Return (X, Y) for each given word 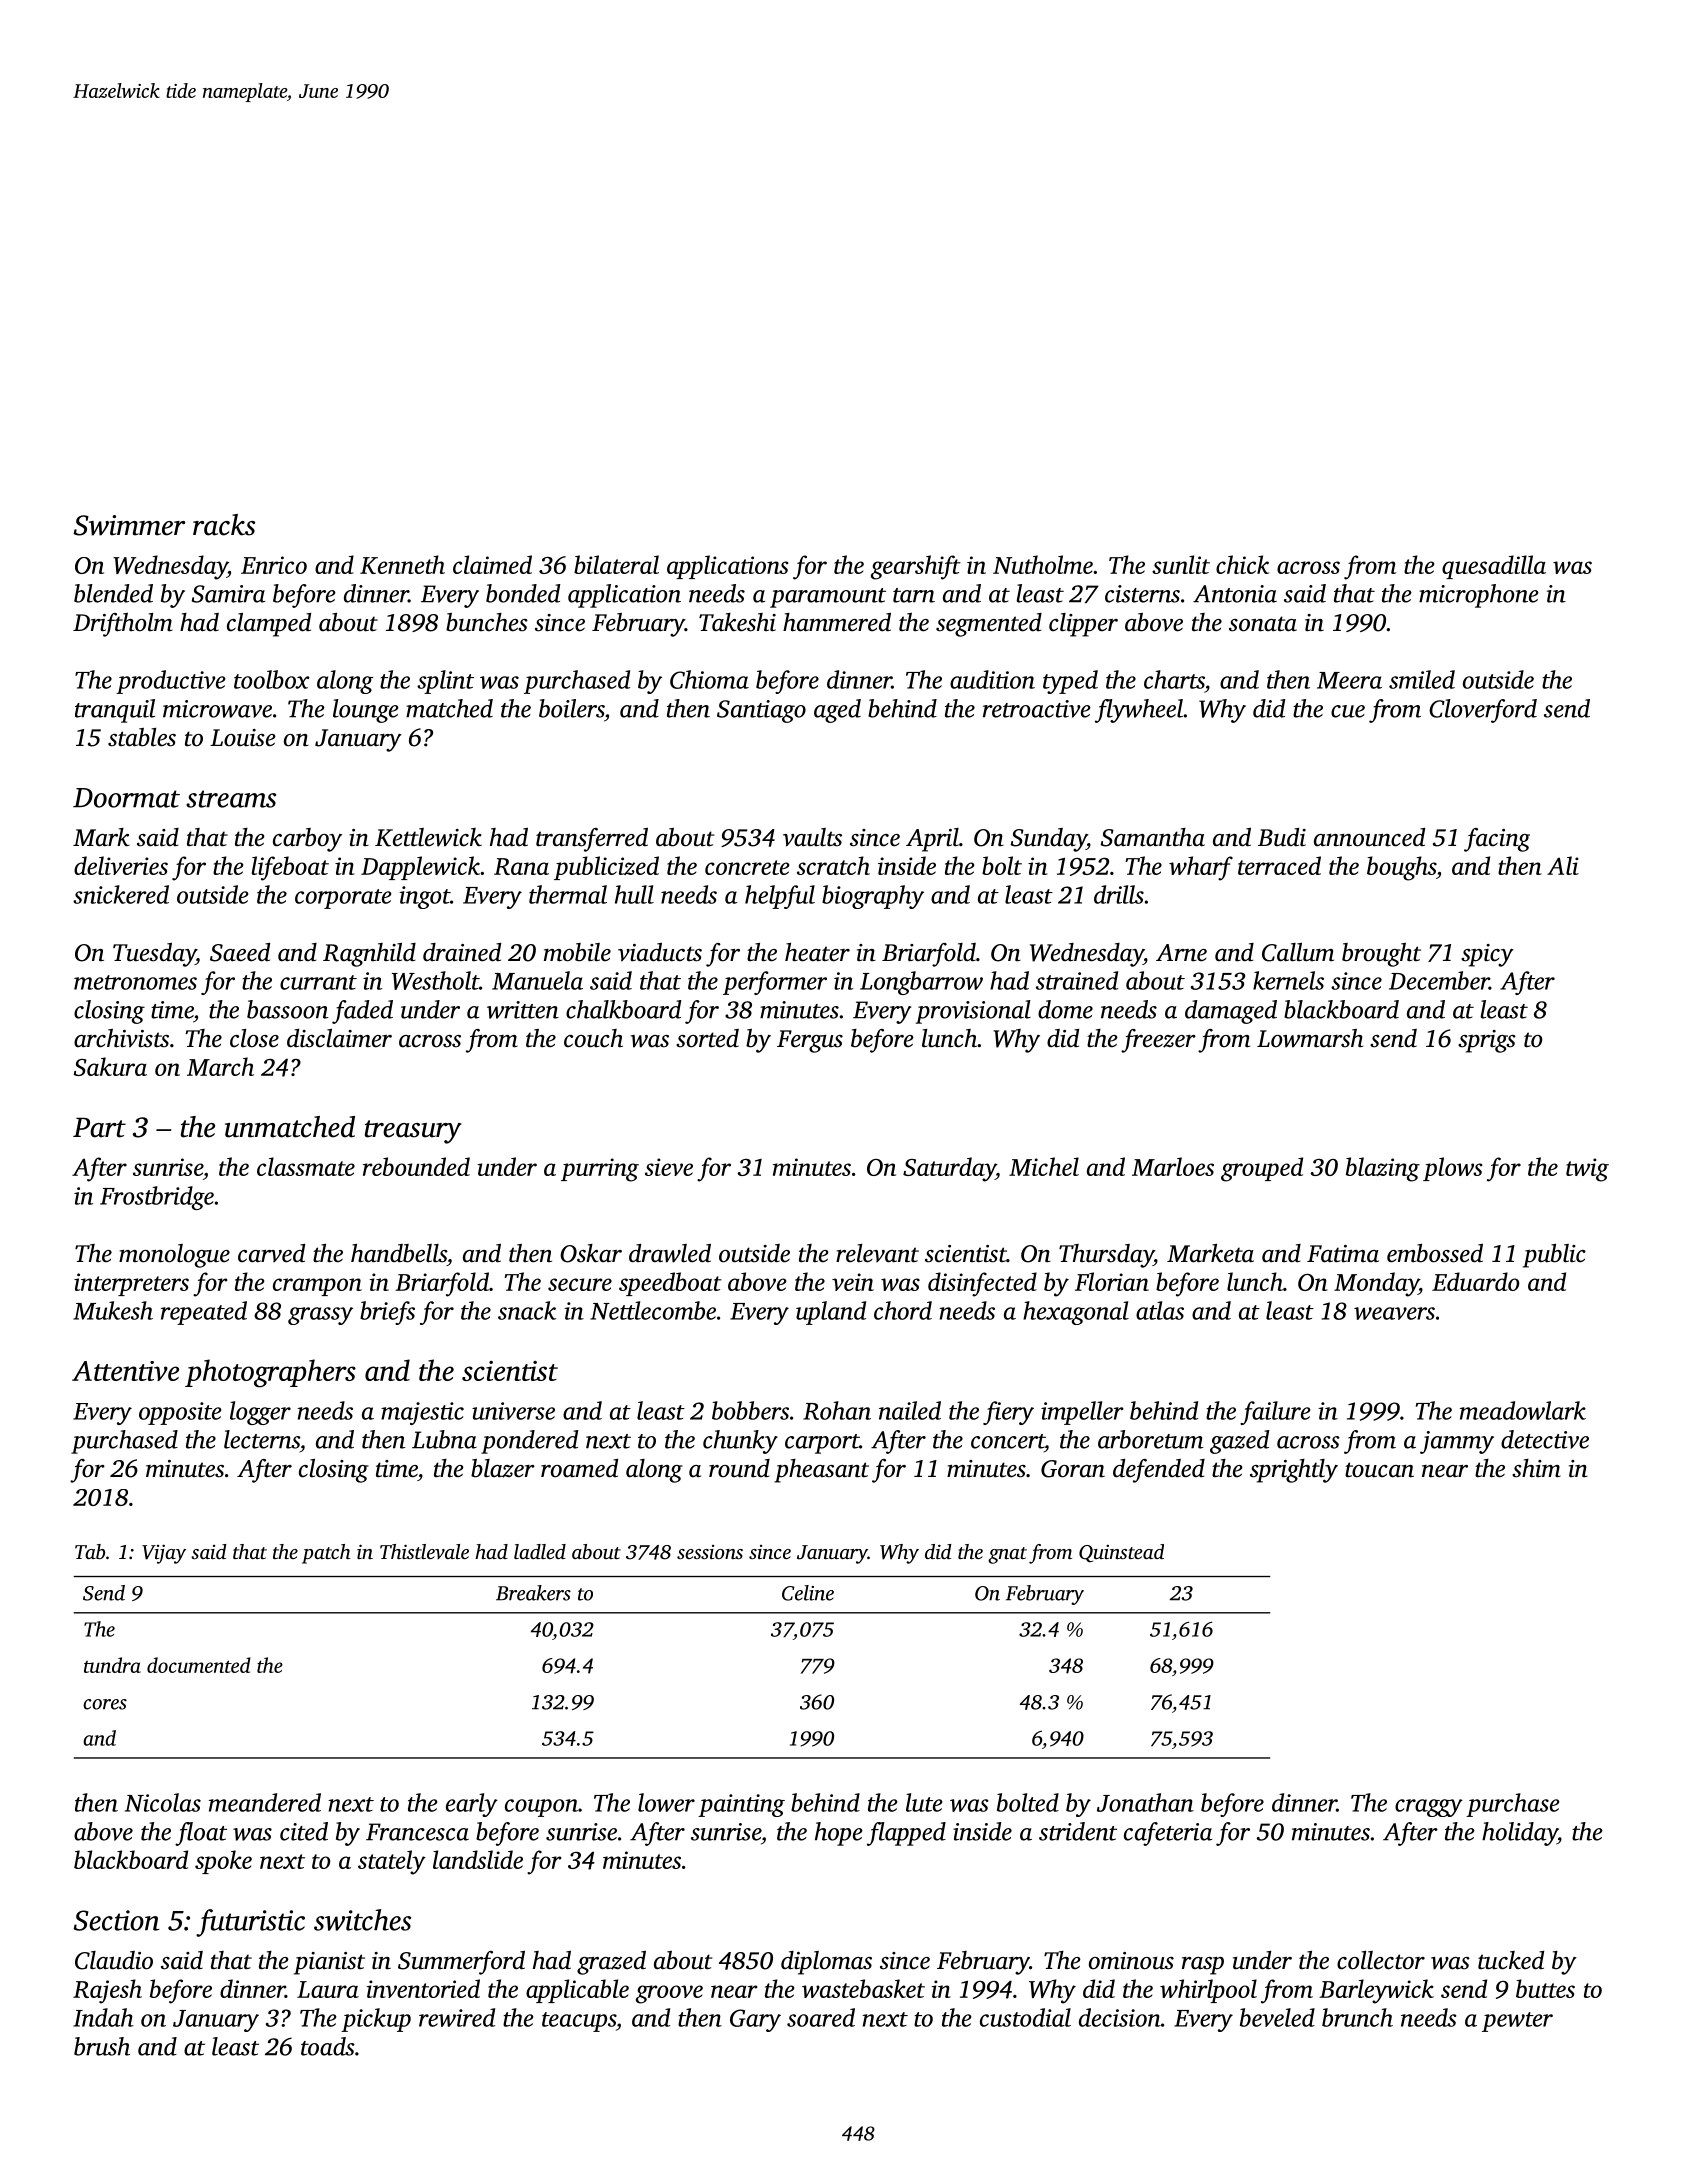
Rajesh (107, 1991)
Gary (755, 2020)
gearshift (916, 567)
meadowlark (1523, 1410)
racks (224, 525)
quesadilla (1494, 567)
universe (513, 1411)
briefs (387, 1313)
